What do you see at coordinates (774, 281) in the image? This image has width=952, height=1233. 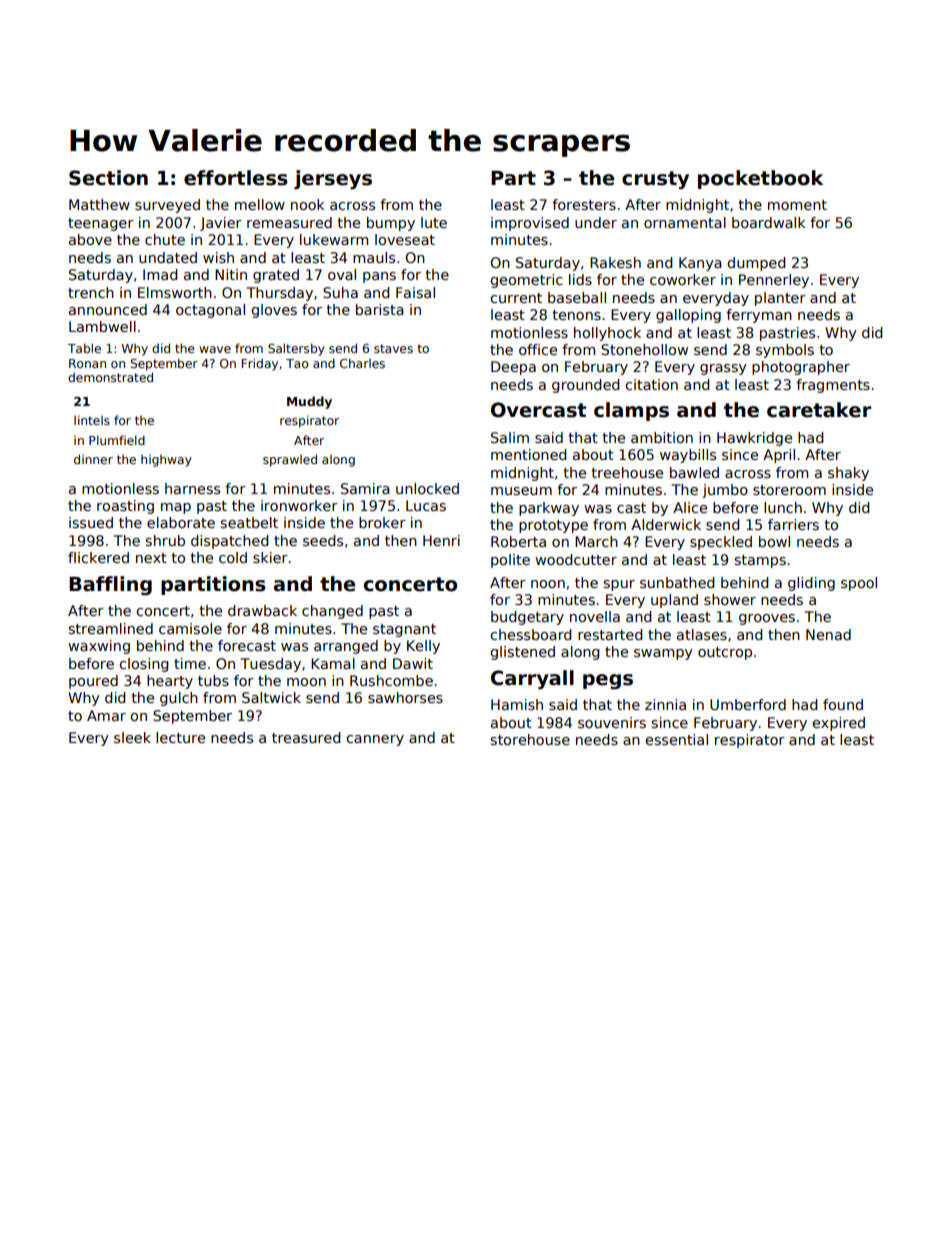 I see `Pennerley` at bounding box center [774, 281].
